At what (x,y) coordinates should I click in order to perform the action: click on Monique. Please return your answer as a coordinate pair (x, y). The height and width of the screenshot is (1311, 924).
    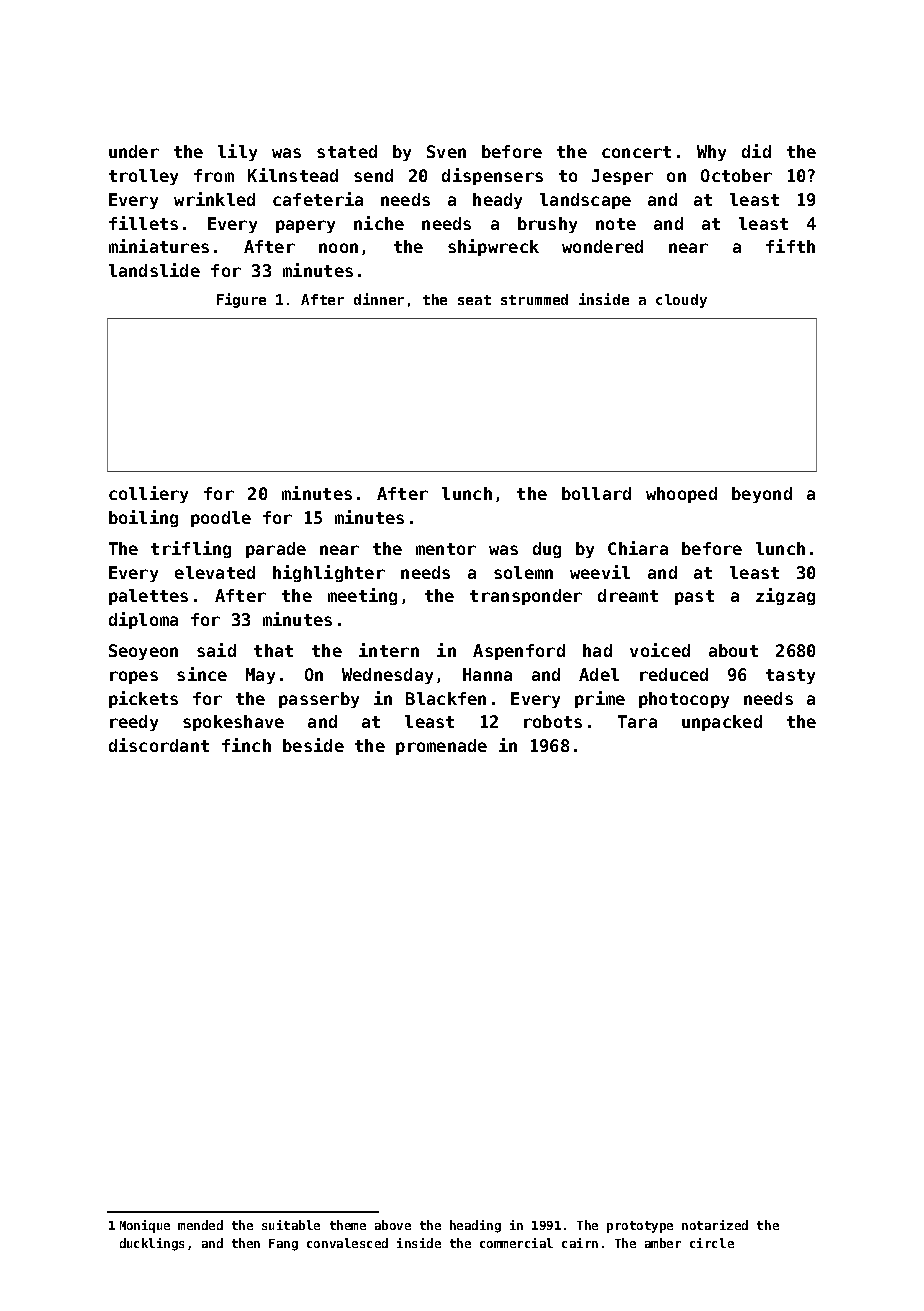
    Looking at the image, I should click on (145, 1226).
